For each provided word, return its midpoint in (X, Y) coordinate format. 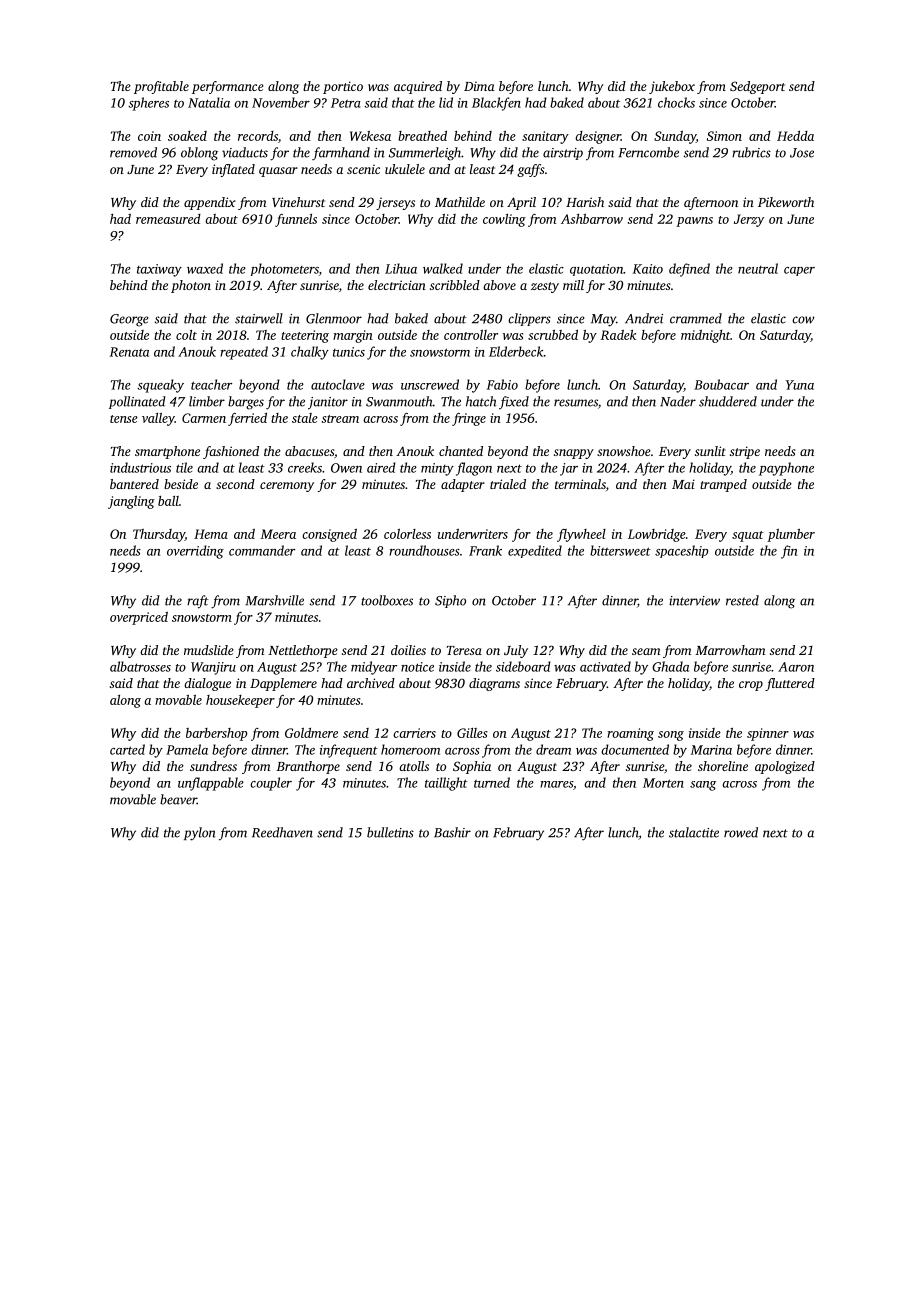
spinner (768, 734)
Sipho (450, 601)
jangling (131, 502)
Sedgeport (757, 87)
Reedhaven (282, 832)
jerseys (395, 204)
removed (133, 152)
